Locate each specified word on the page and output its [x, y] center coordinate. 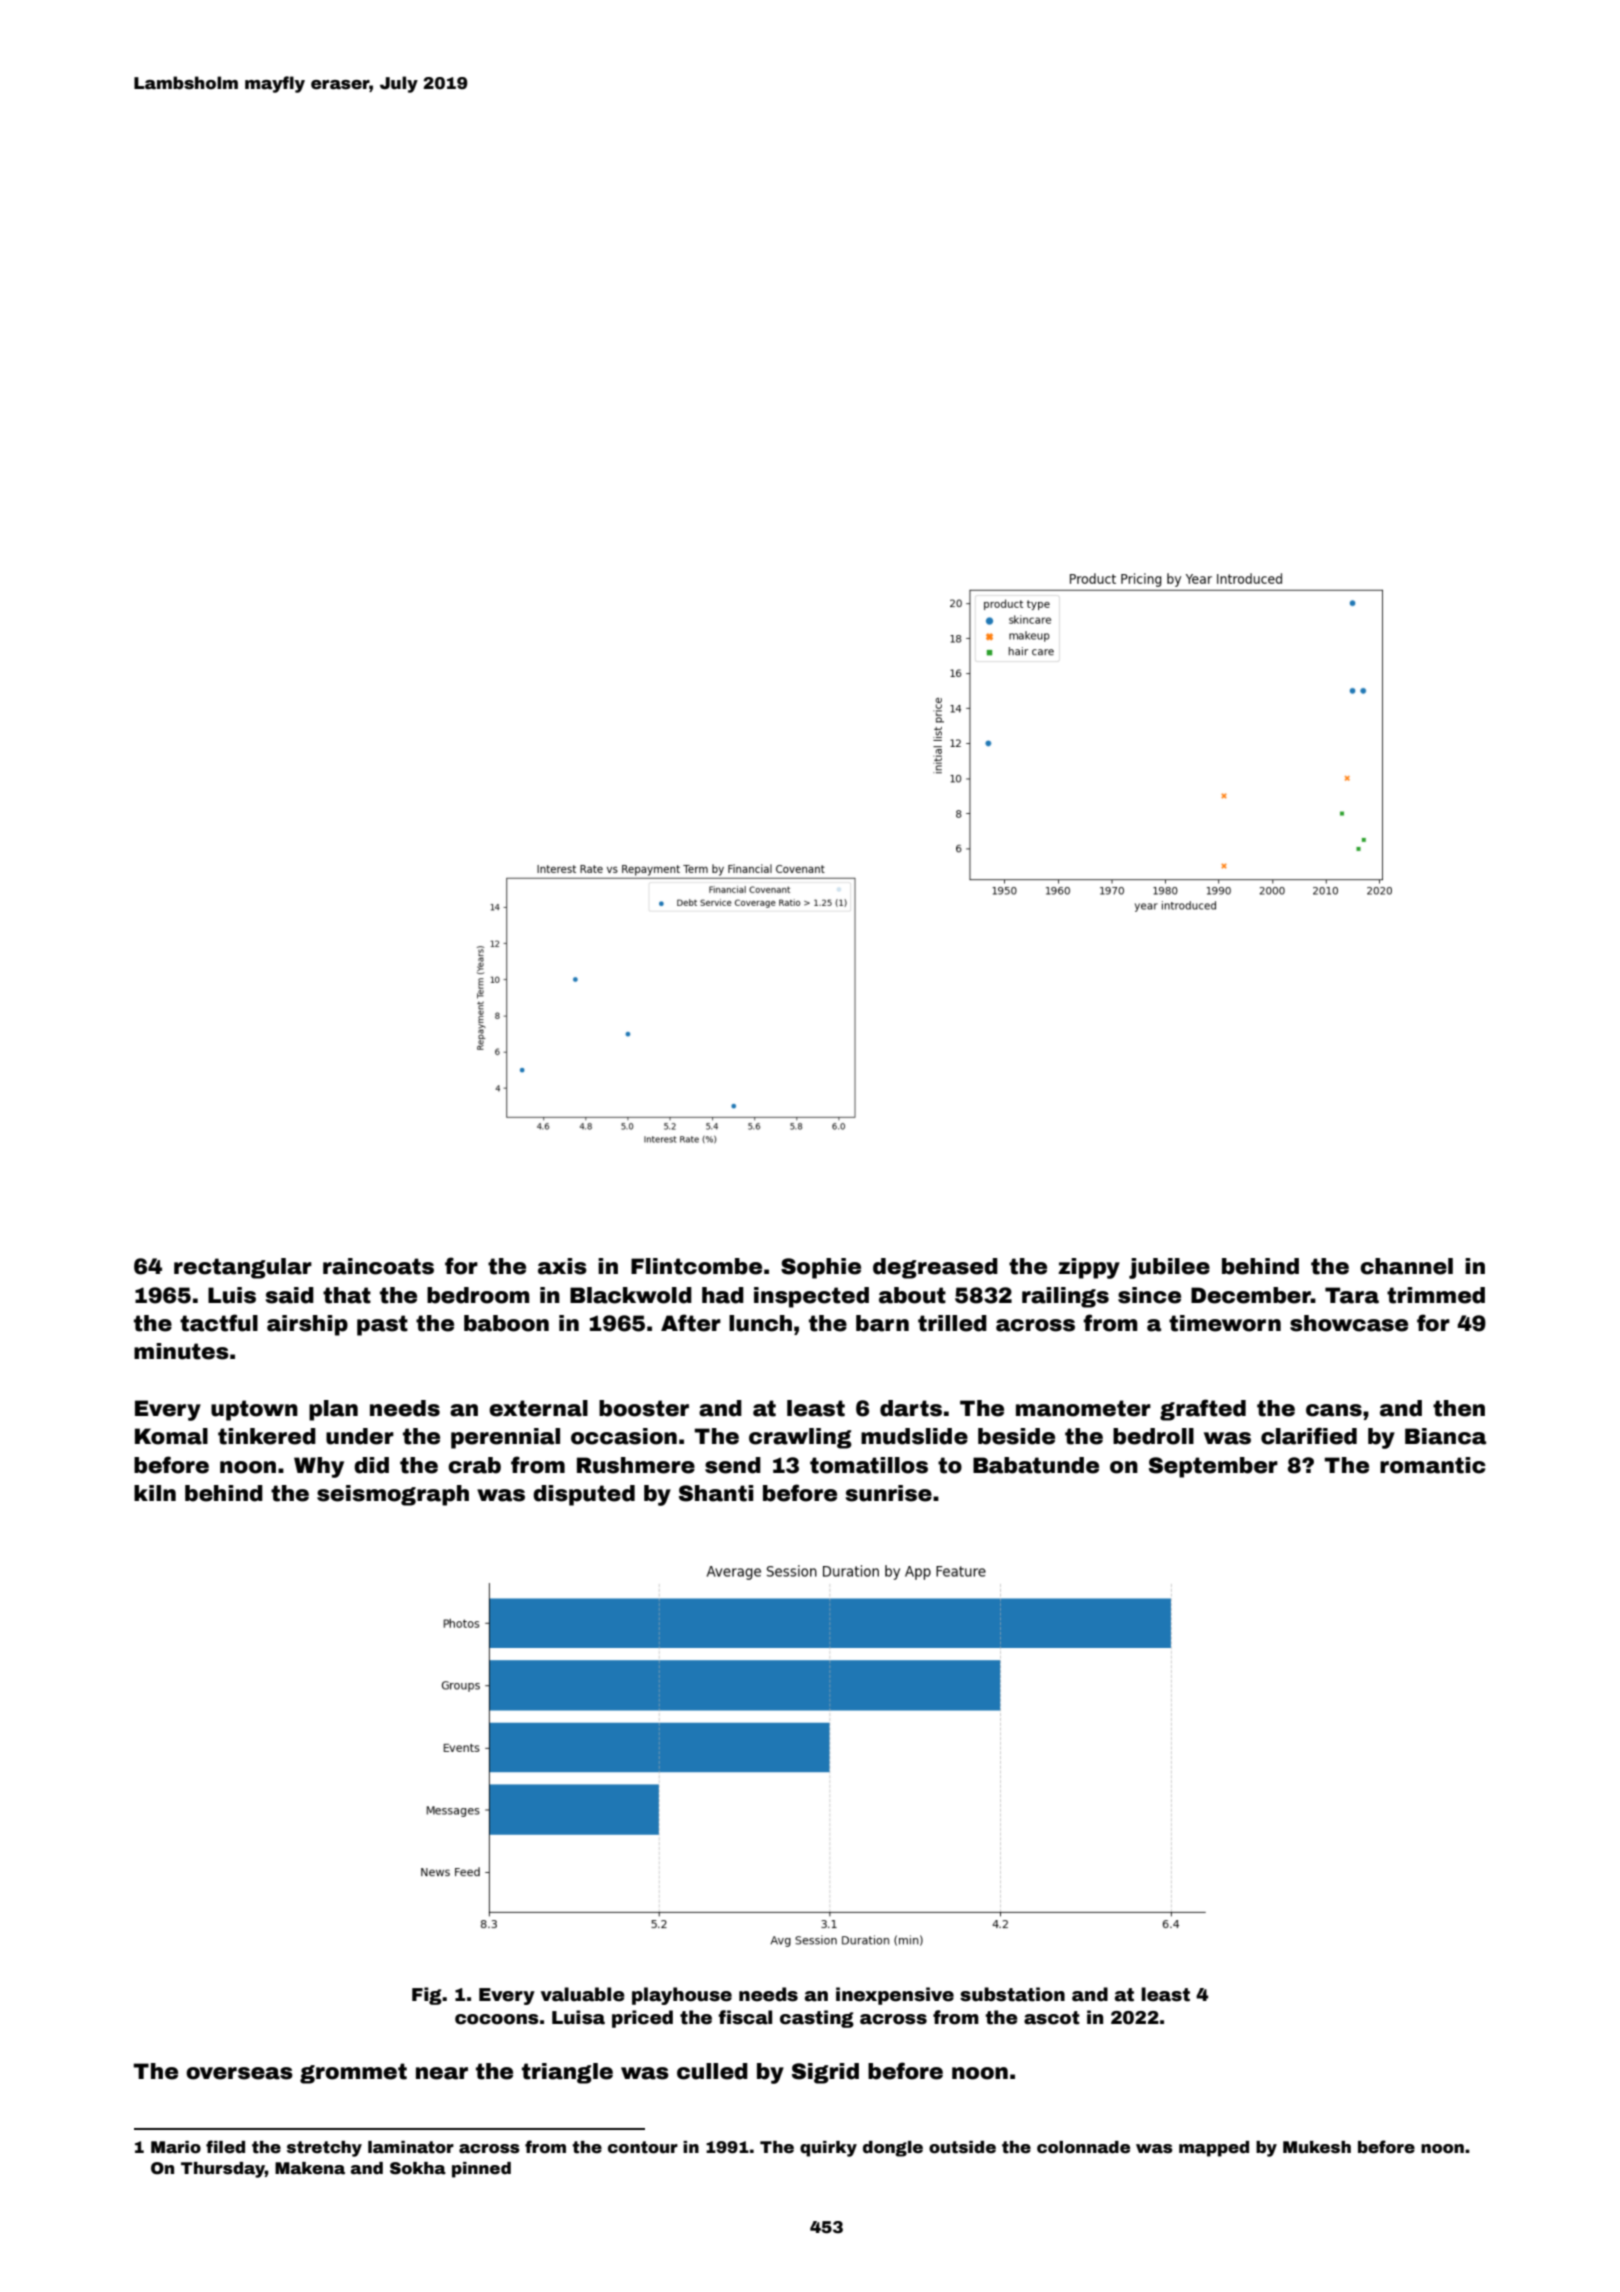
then [1459, 1408]
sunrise [889, 1493]
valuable [583, 1994]
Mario [176, 2147]
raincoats [378, 1266]
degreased [935, 1268]
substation [1012, 1994]
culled [712, 2071]
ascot [1052, 2018]
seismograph [393, 1495]
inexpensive [895, 1996]
